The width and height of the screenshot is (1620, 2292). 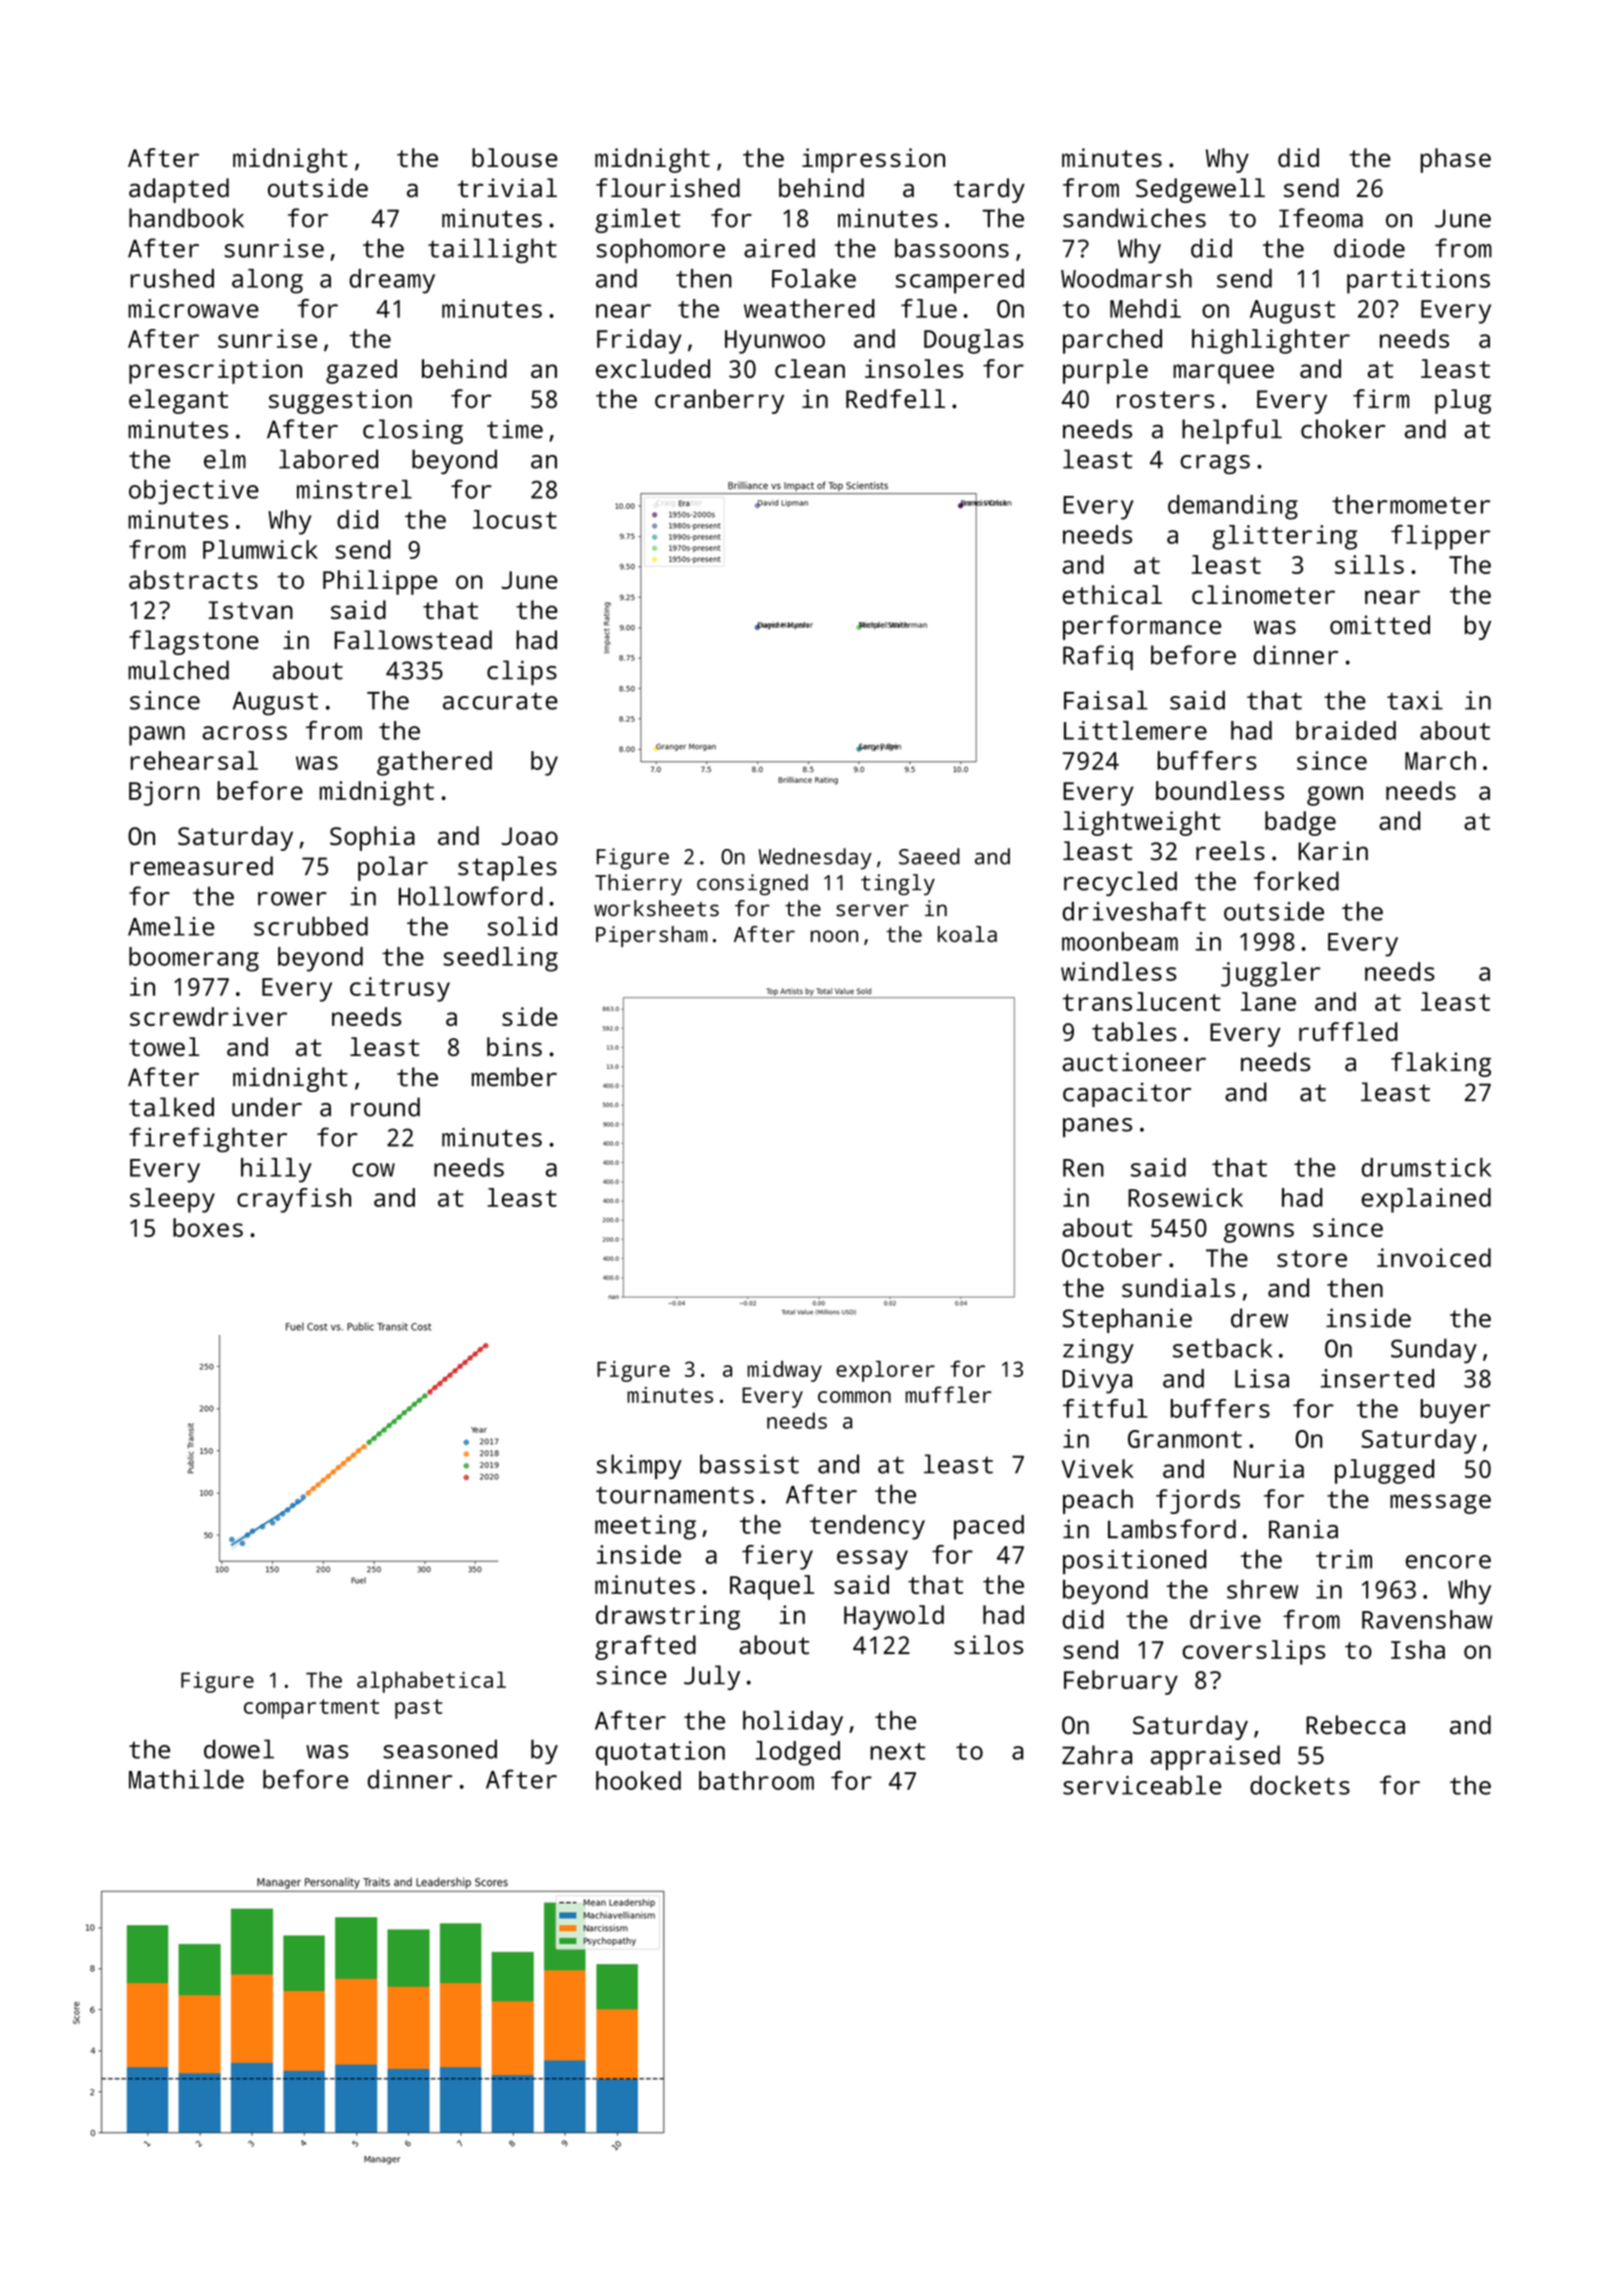 I want to click on bassist, so click(x=749, y=1464).
